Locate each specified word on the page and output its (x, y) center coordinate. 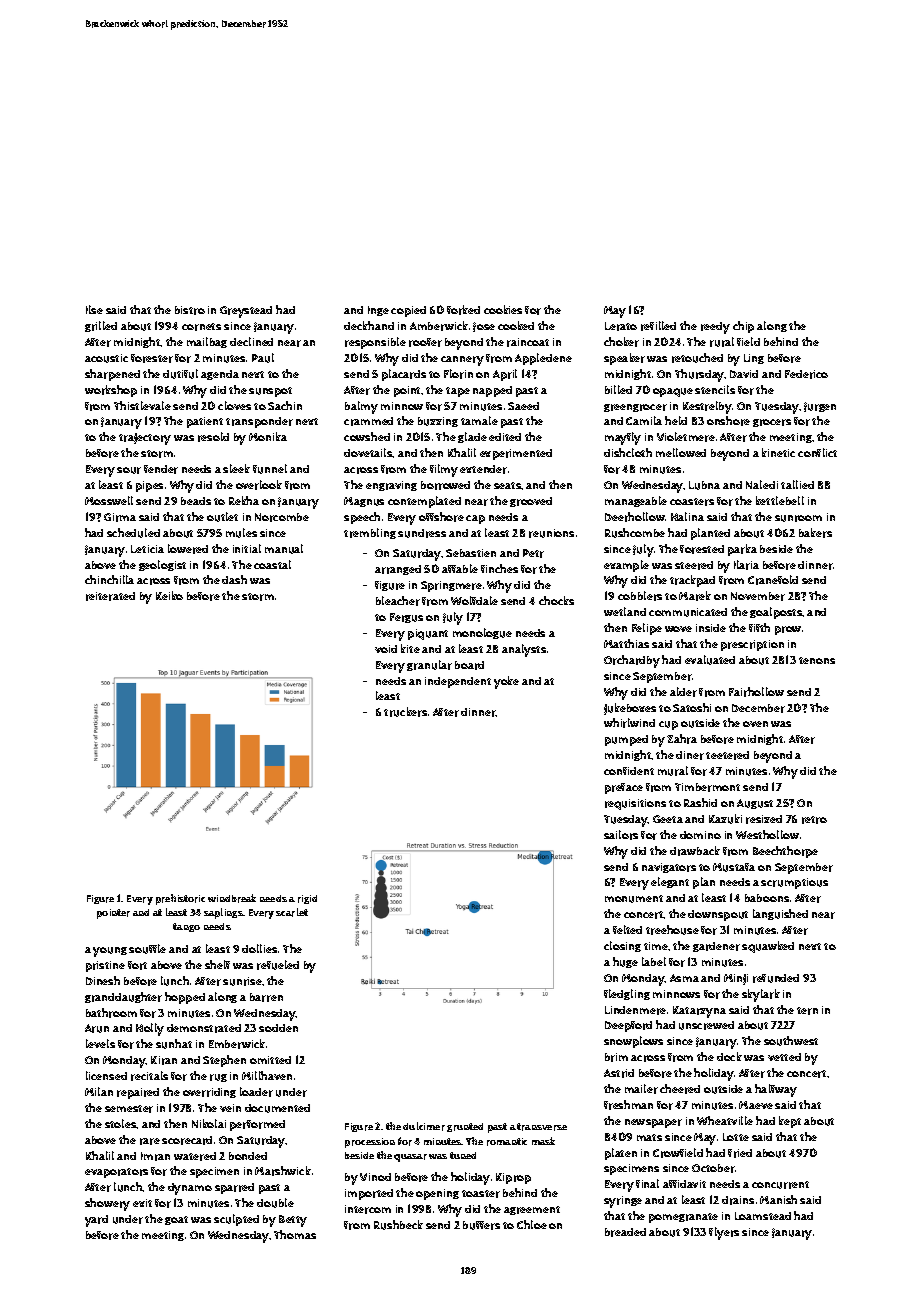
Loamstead (763, 1216)
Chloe (532, 1224)
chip (743, 327)
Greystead (246, 312)
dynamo (190, 1189)
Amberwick (439, 326)
